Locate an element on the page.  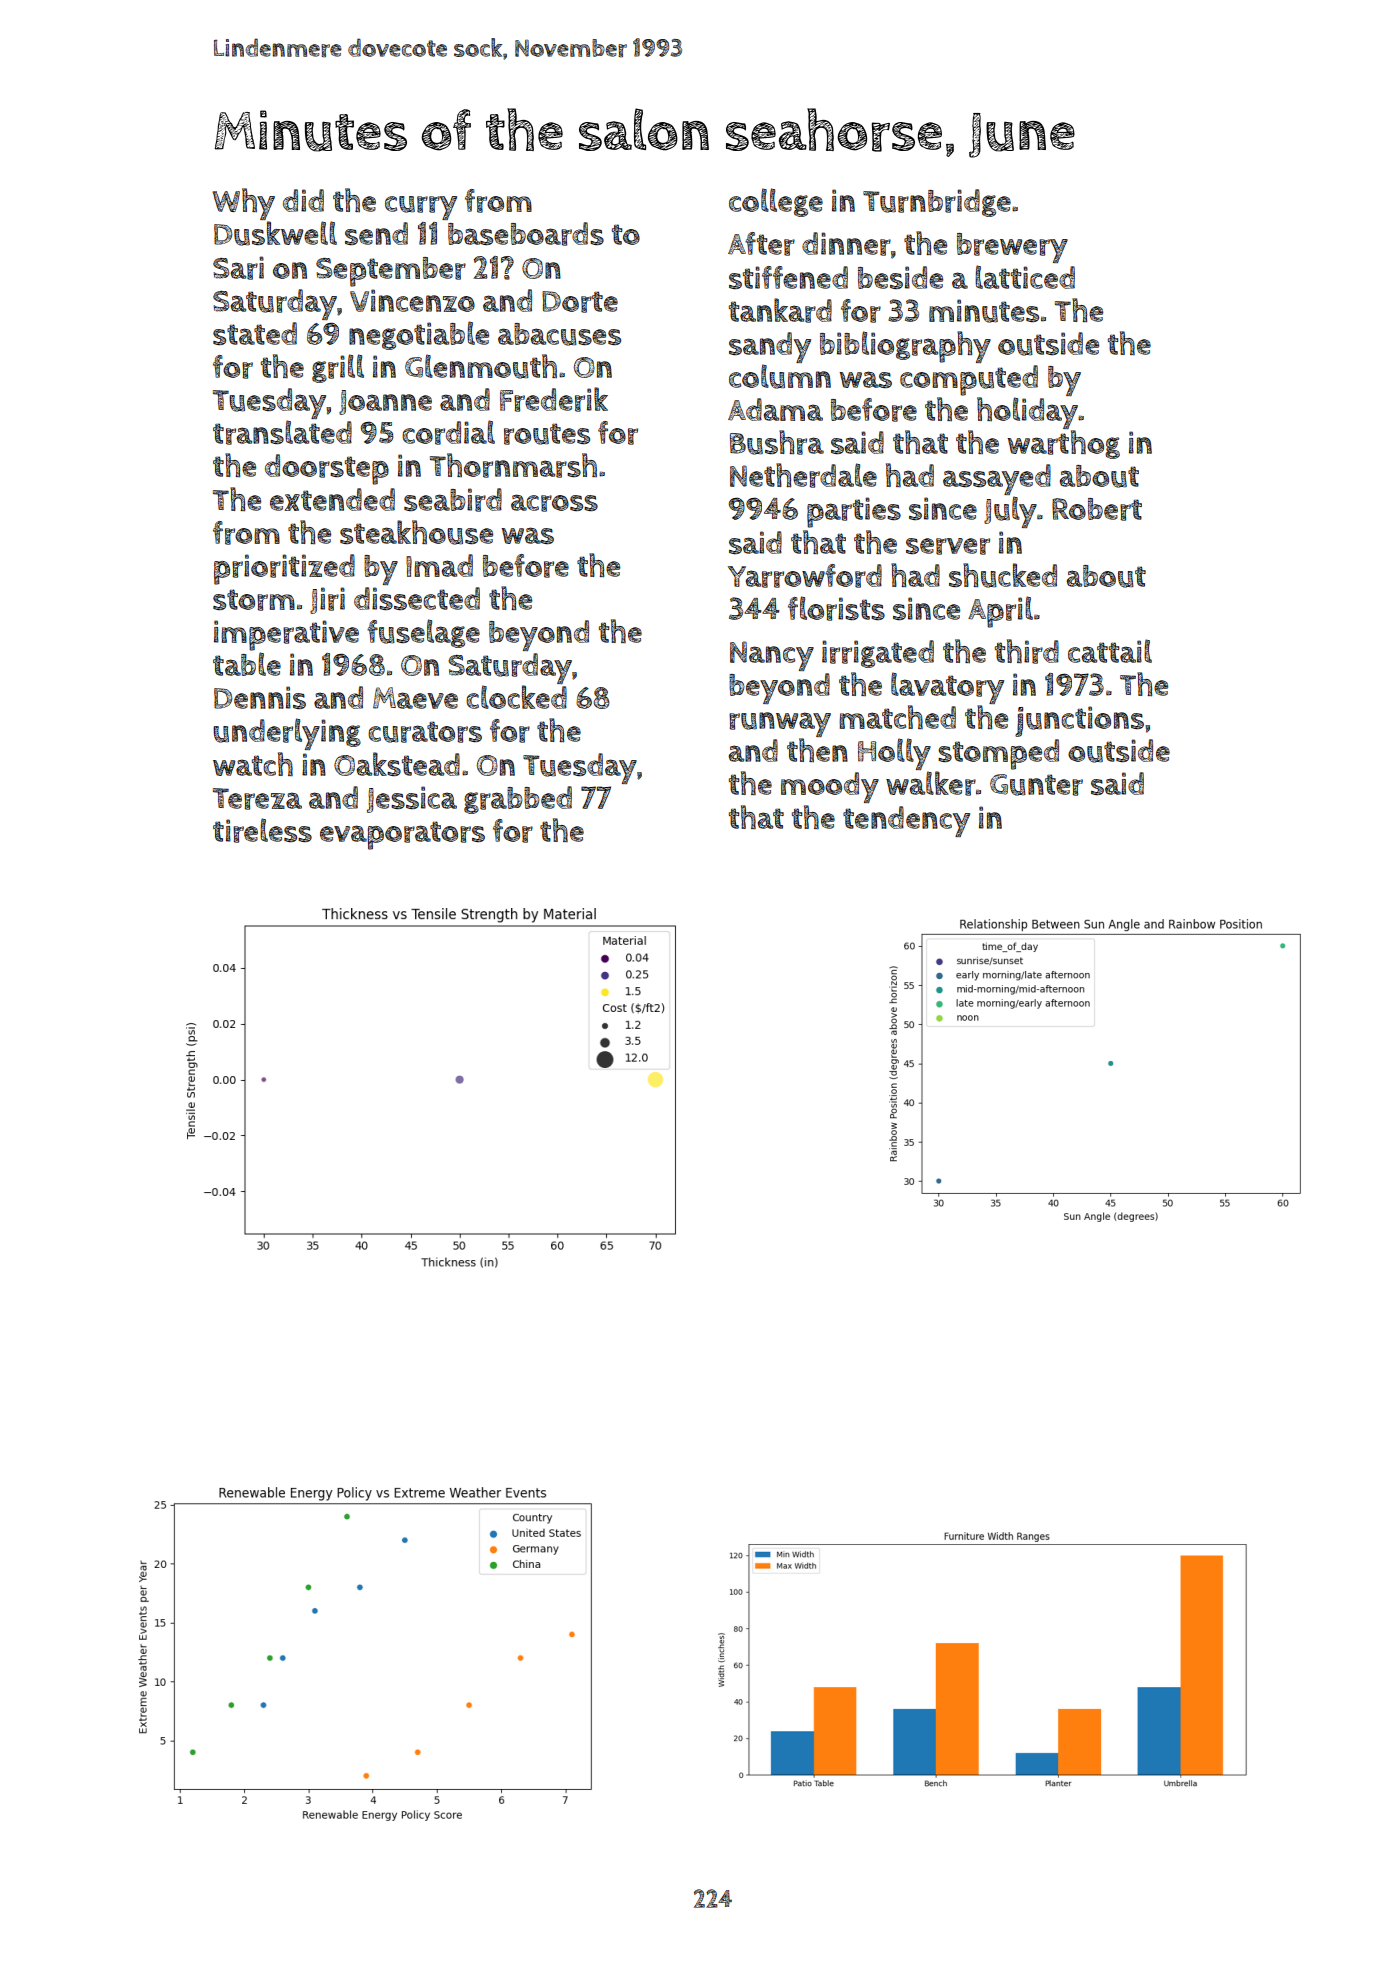
college is located at coordinates (776, 202).
